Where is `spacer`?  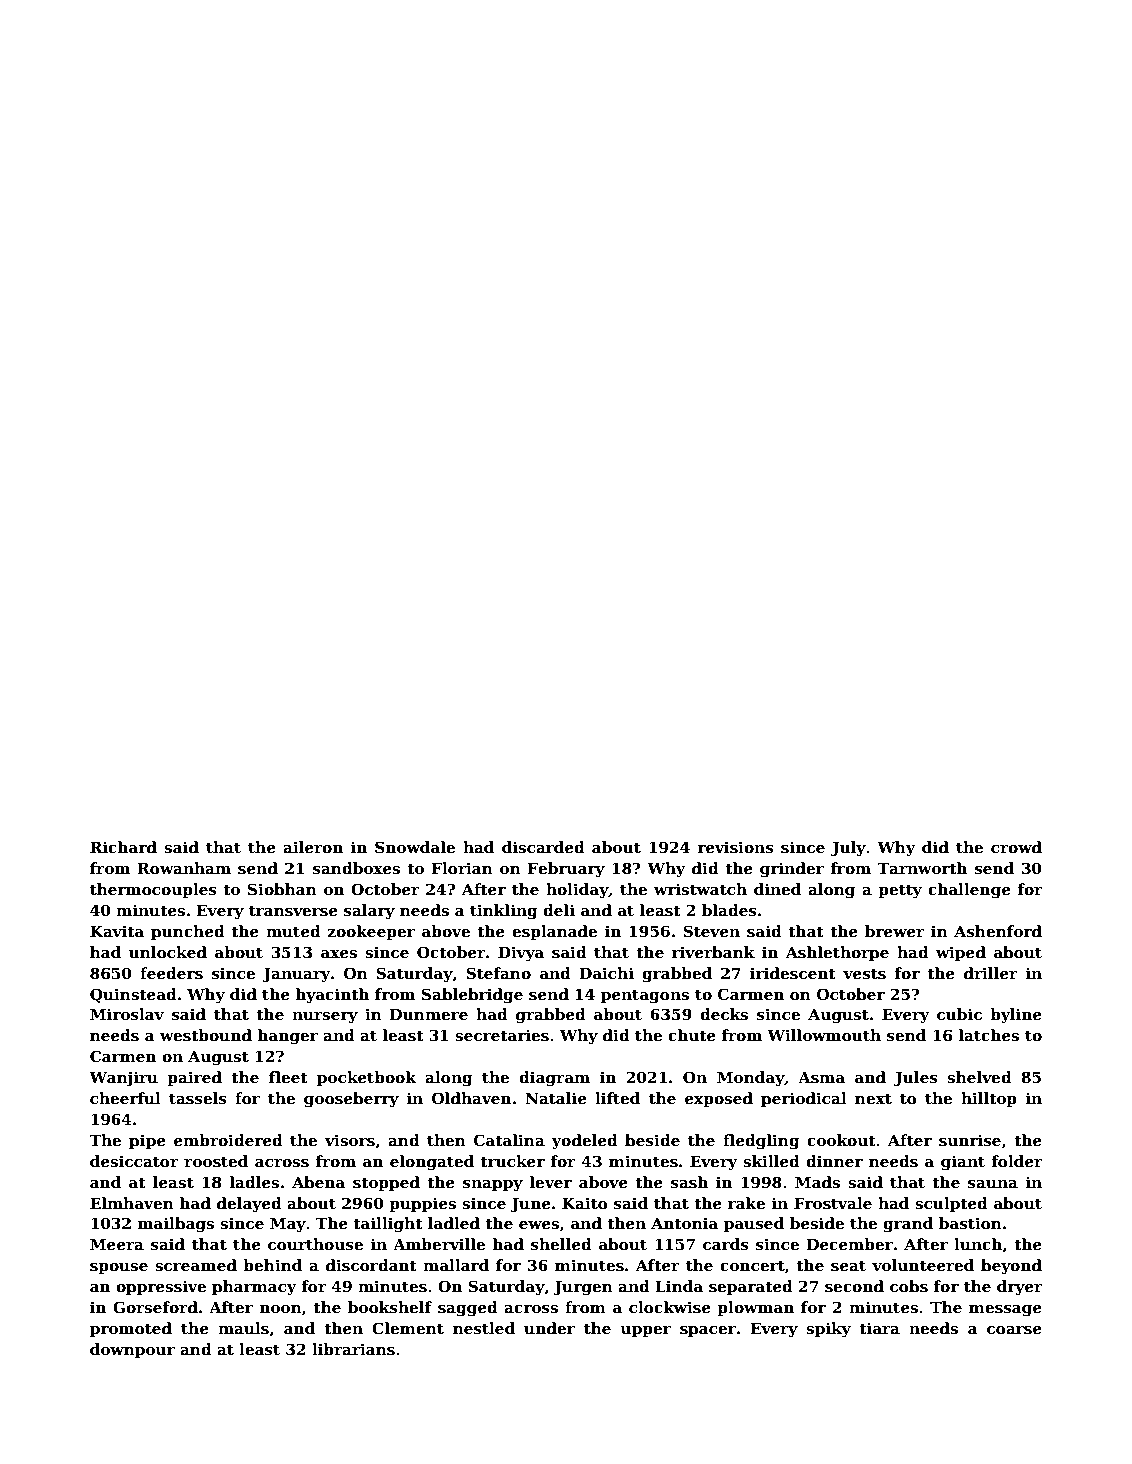 spacer is located at coordinates (708, 1331).
